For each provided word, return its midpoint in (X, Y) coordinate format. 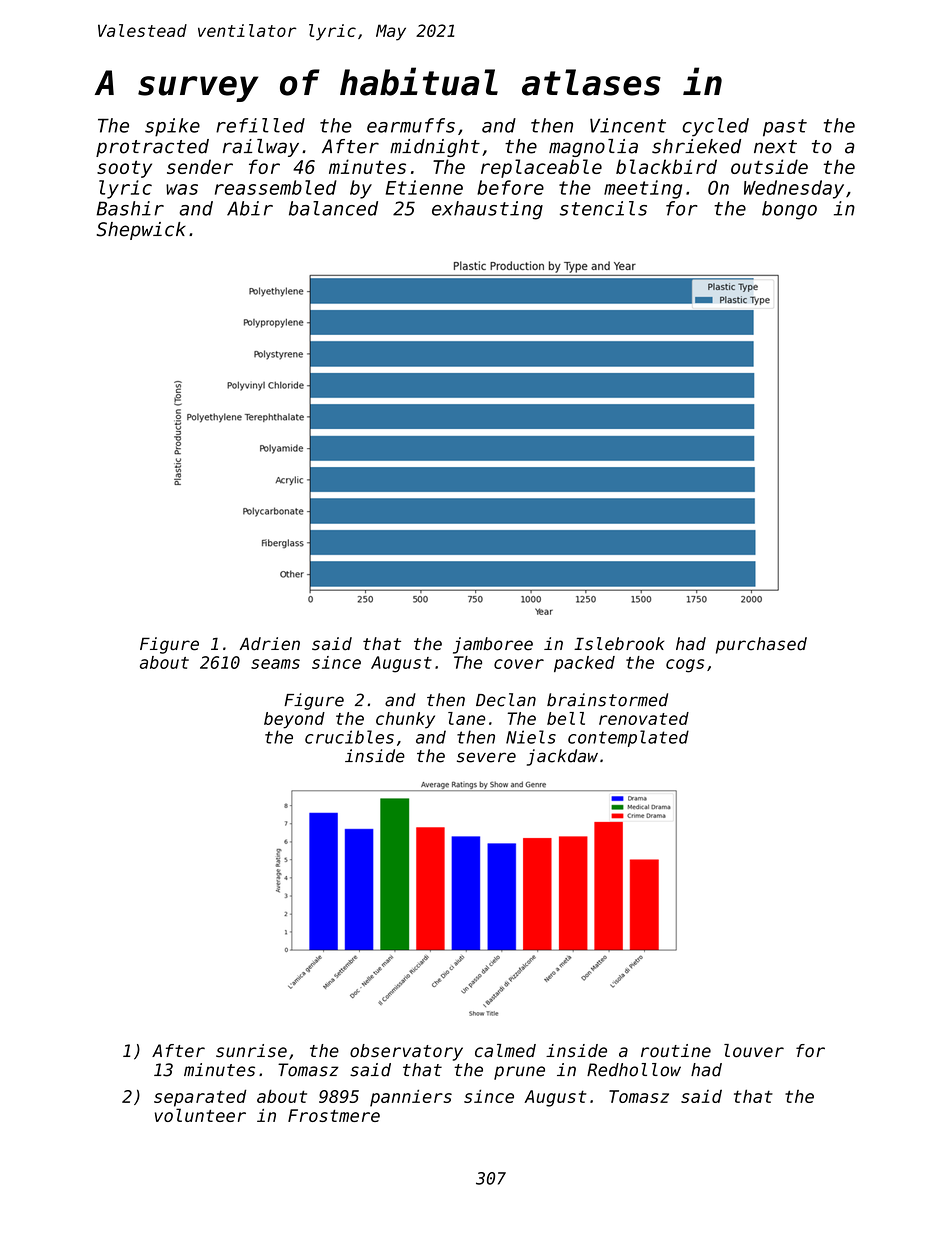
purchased (761, 645)
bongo (789, 210)
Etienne (424, 187)
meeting (643, 189)
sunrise (251, 1051)
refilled (260, 125)
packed (584, 664)
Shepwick (141, 231)
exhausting (487, 210)
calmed (505, 1051)
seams (275, 664)
